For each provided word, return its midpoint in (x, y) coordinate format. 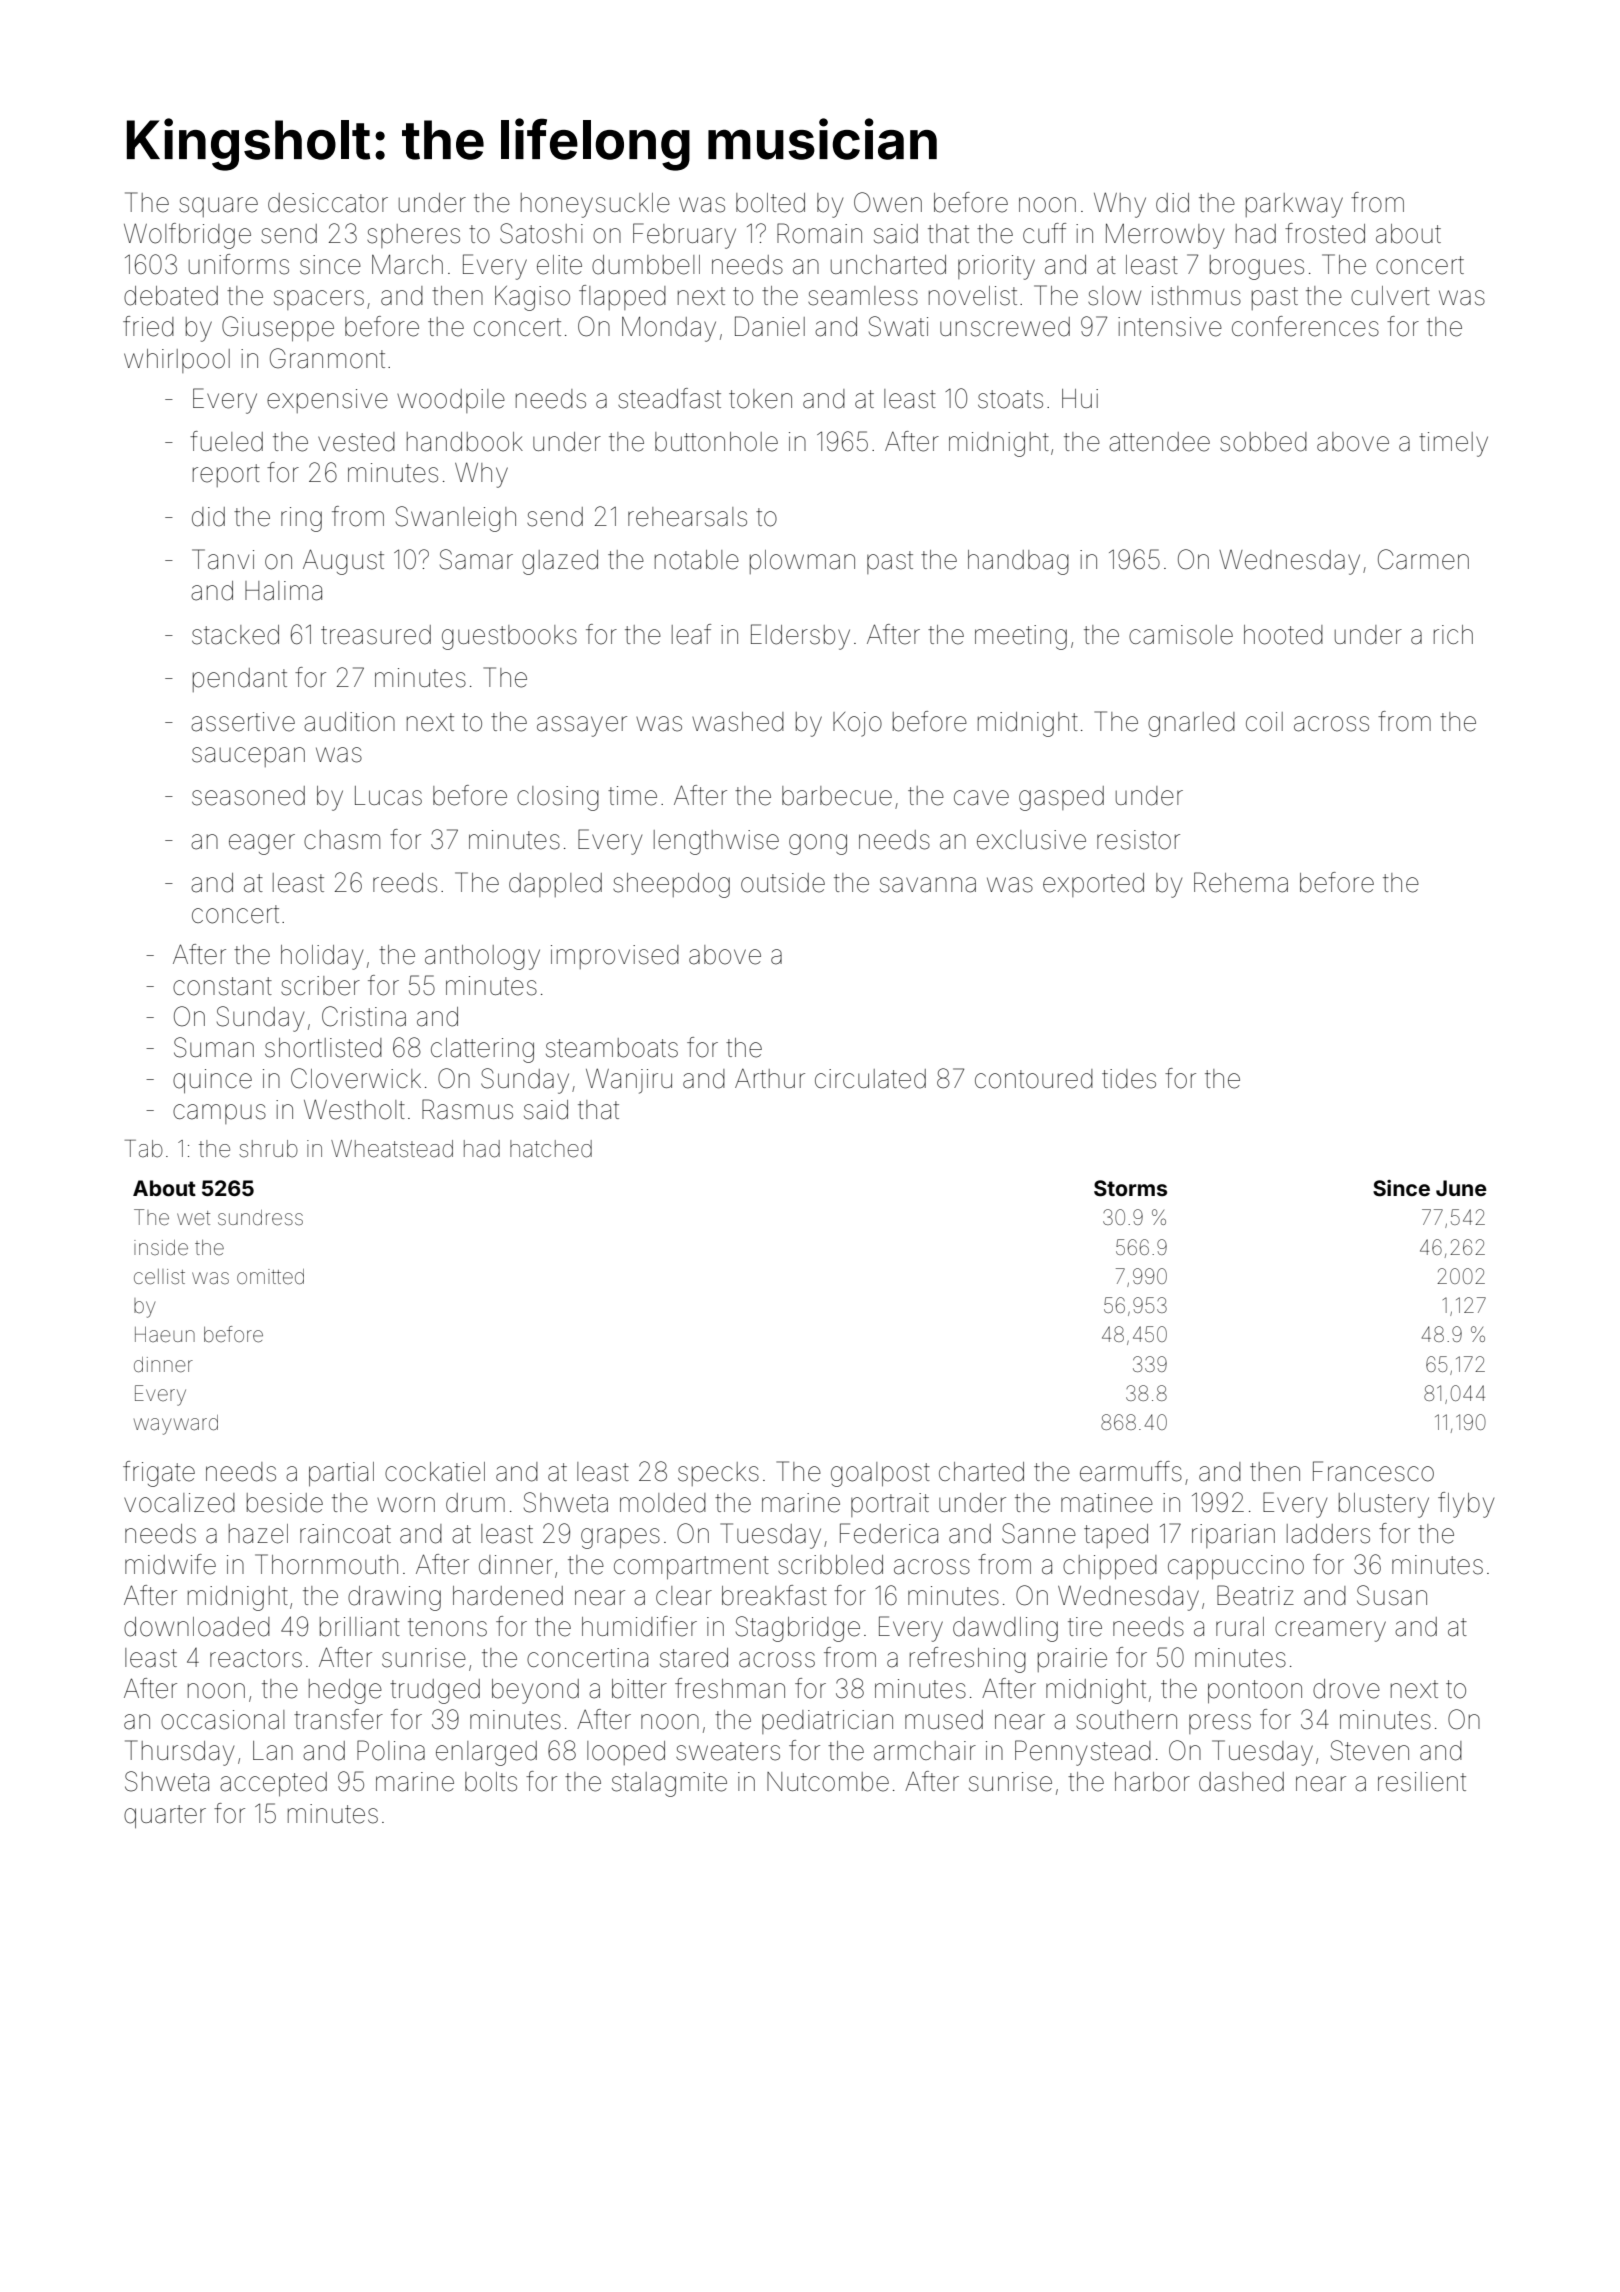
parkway (1294, 205)
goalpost (880, 1474)
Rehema (1241, 882)
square (218, 207)
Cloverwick (356, 1078)
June (1461, 1188)
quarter (165, 1816)
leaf (691, 634)
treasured (376, 635)
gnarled (1191, 724)
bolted (770, 203)
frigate (159, 1474)
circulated (870, 1079)
